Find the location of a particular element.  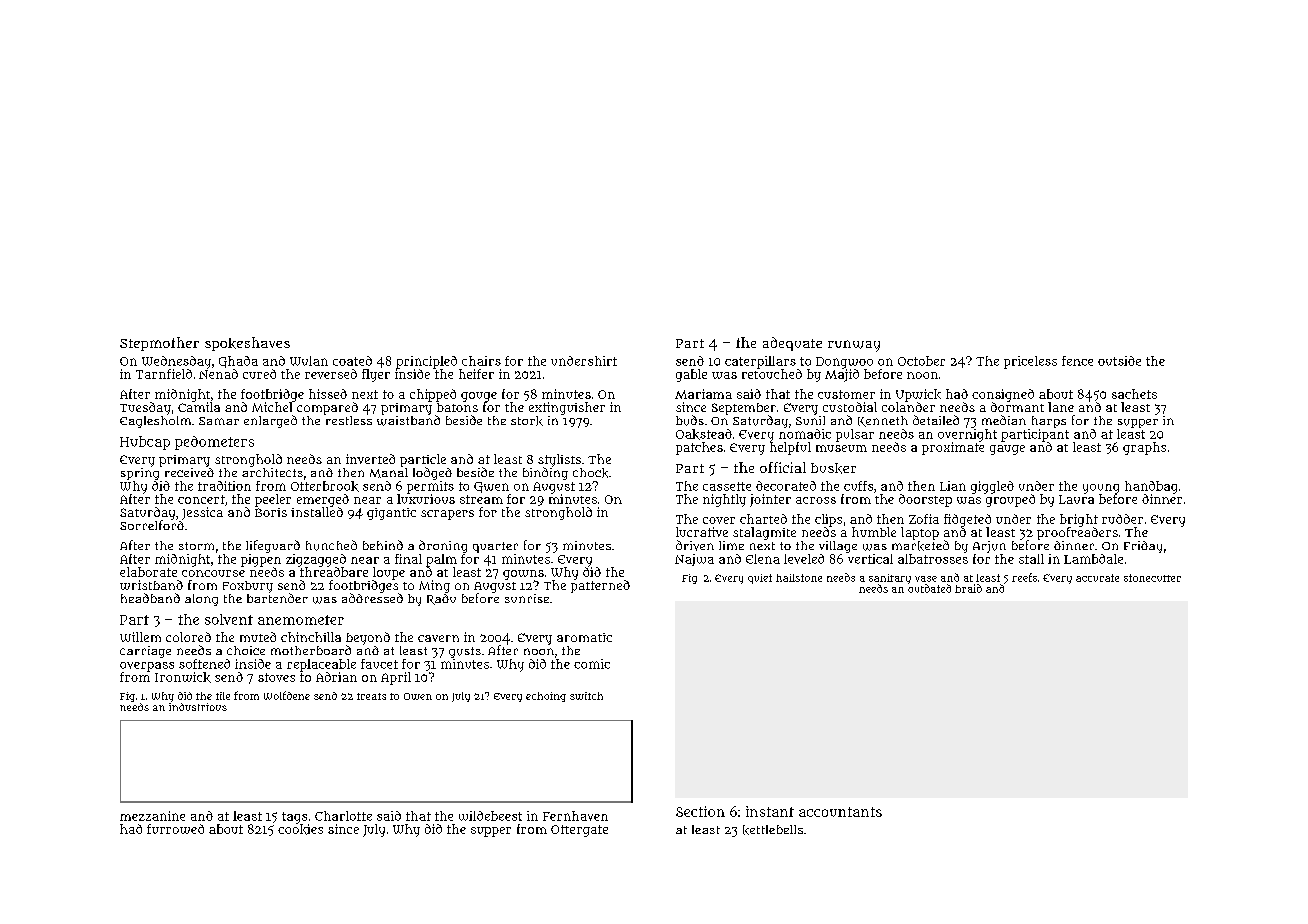

braid is located at coordinates (968, 588).
